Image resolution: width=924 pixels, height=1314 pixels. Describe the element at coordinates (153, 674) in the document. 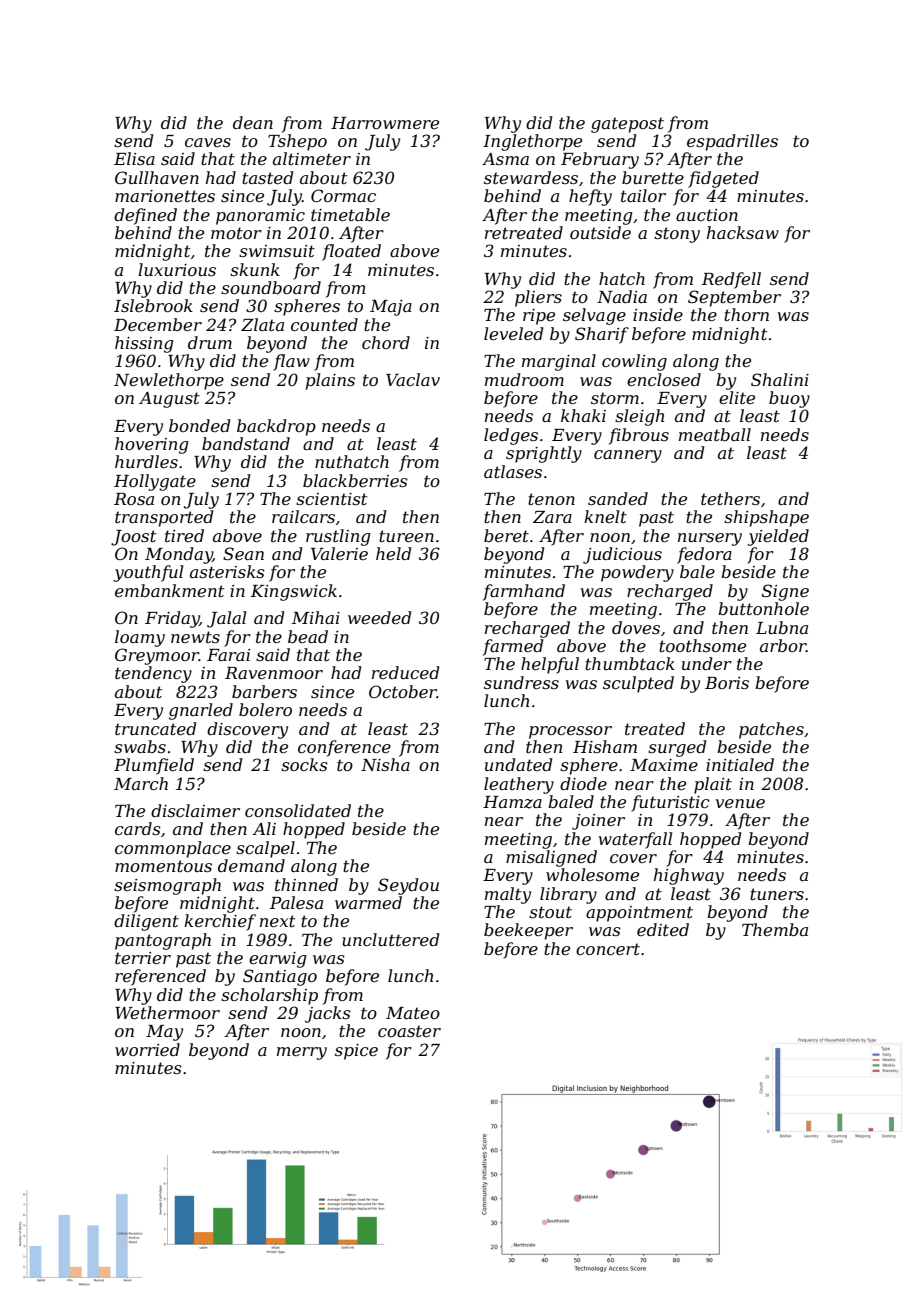

I see `tendency` at that location.
